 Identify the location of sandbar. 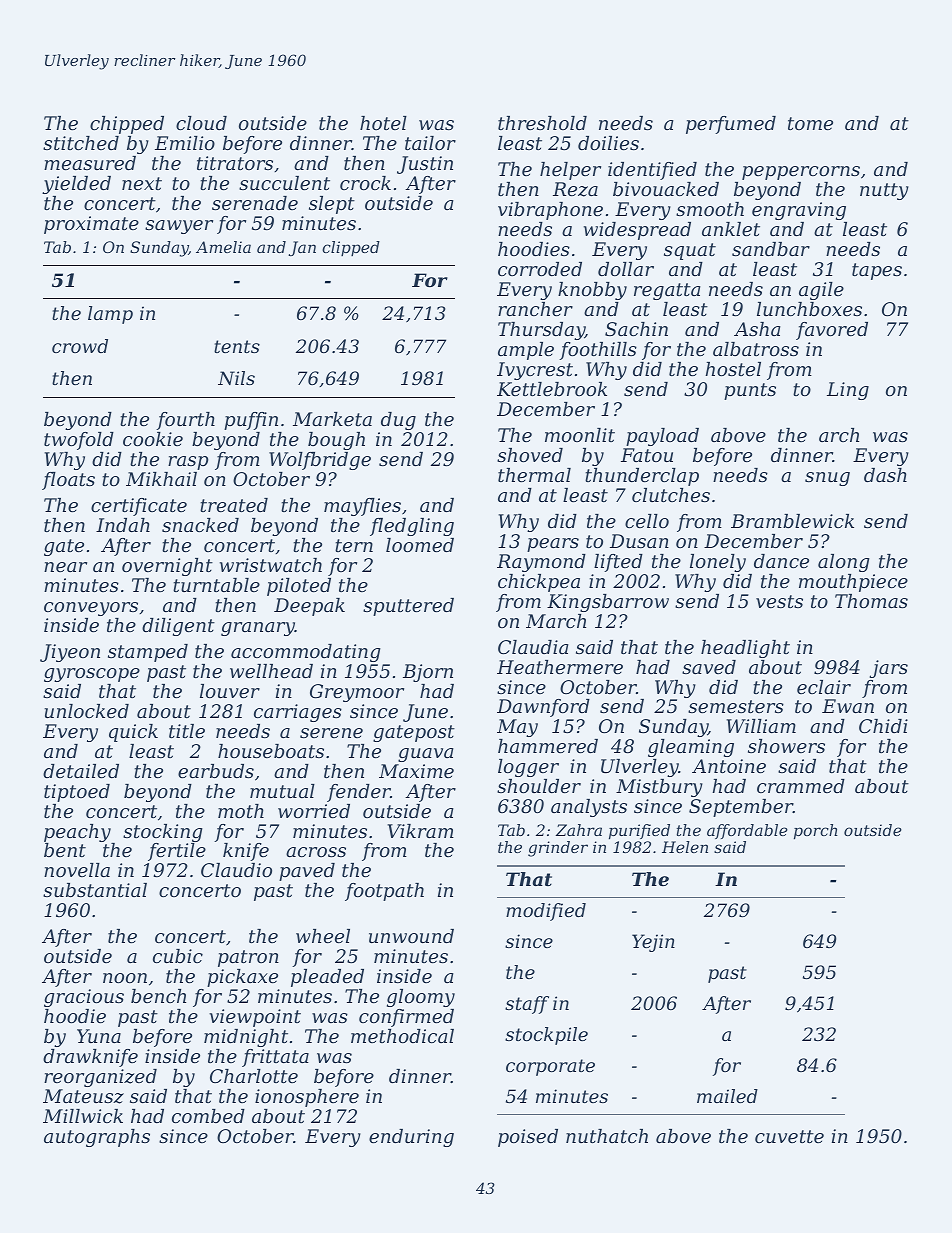
(771, 249).
